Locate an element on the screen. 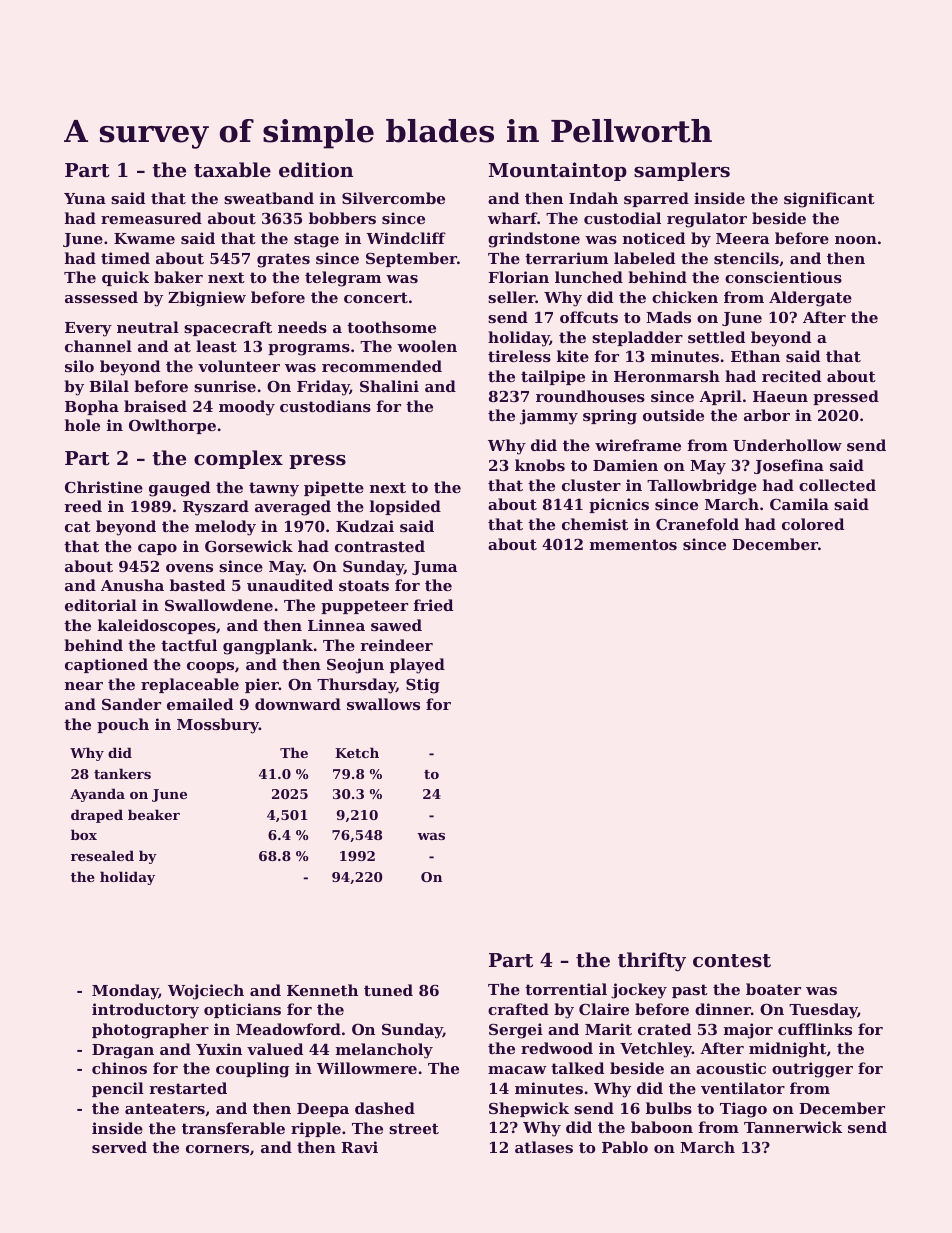 The height and width of the screenshot is (1233, 952). corners is located at coordinates (217, 1149).
